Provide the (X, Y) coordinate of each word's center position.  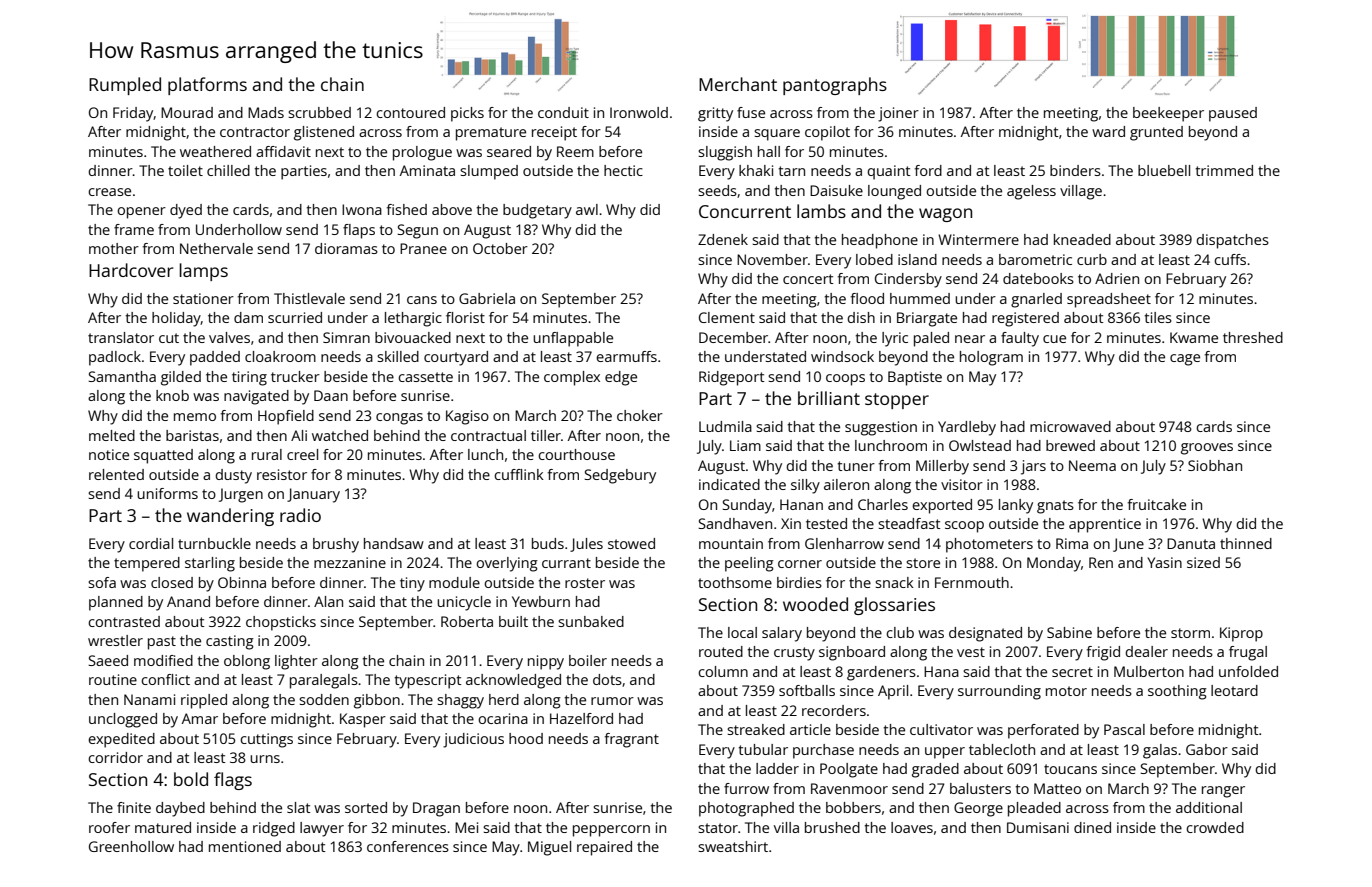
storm (1190, 633)
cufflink (519, 474)
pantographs (835, 86)
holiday (176, 319)
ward (1108, 131)
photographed (746, 809)
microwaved (1070, 426)
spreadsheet (1109, 300)
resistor (282, 474)
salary (782, 634)
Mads (266, 112)
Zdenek (723, 239)
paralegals (324, 681)
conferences (408, 846)
